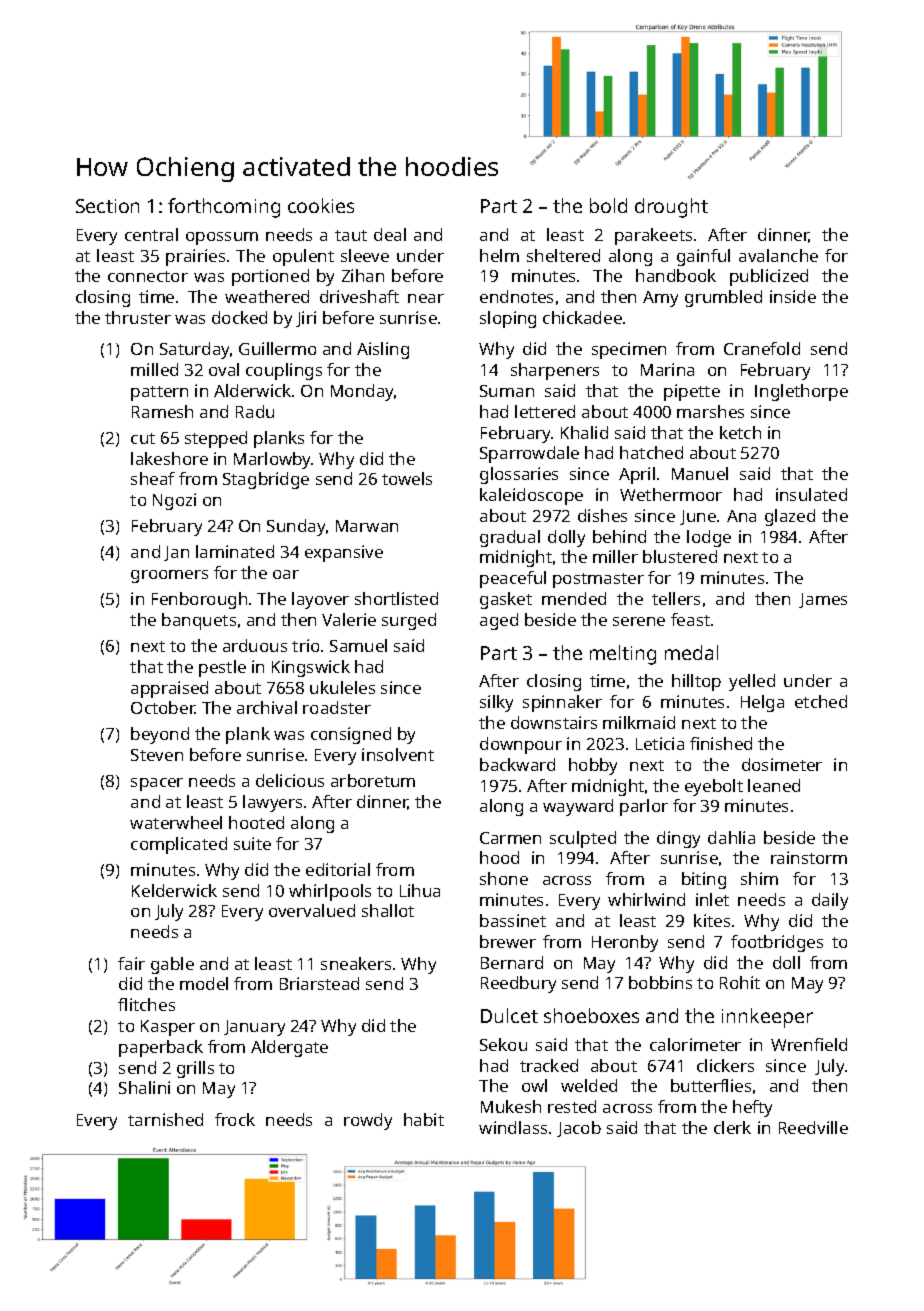 This screenshot has width=924, height=1311. I want to click on Section, so click(107, 206).
